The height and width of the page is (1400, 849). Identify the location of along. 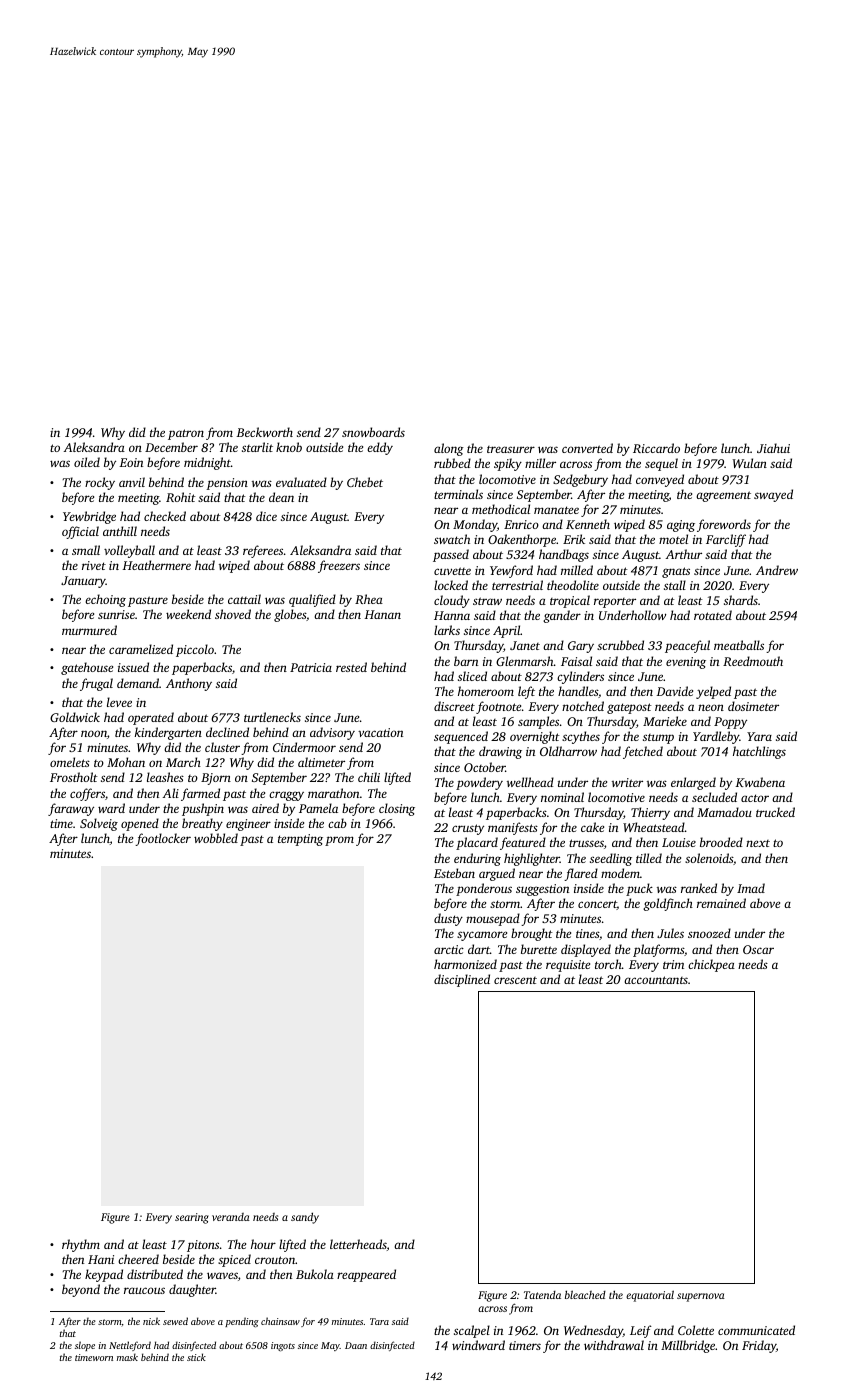
(449, 449).
